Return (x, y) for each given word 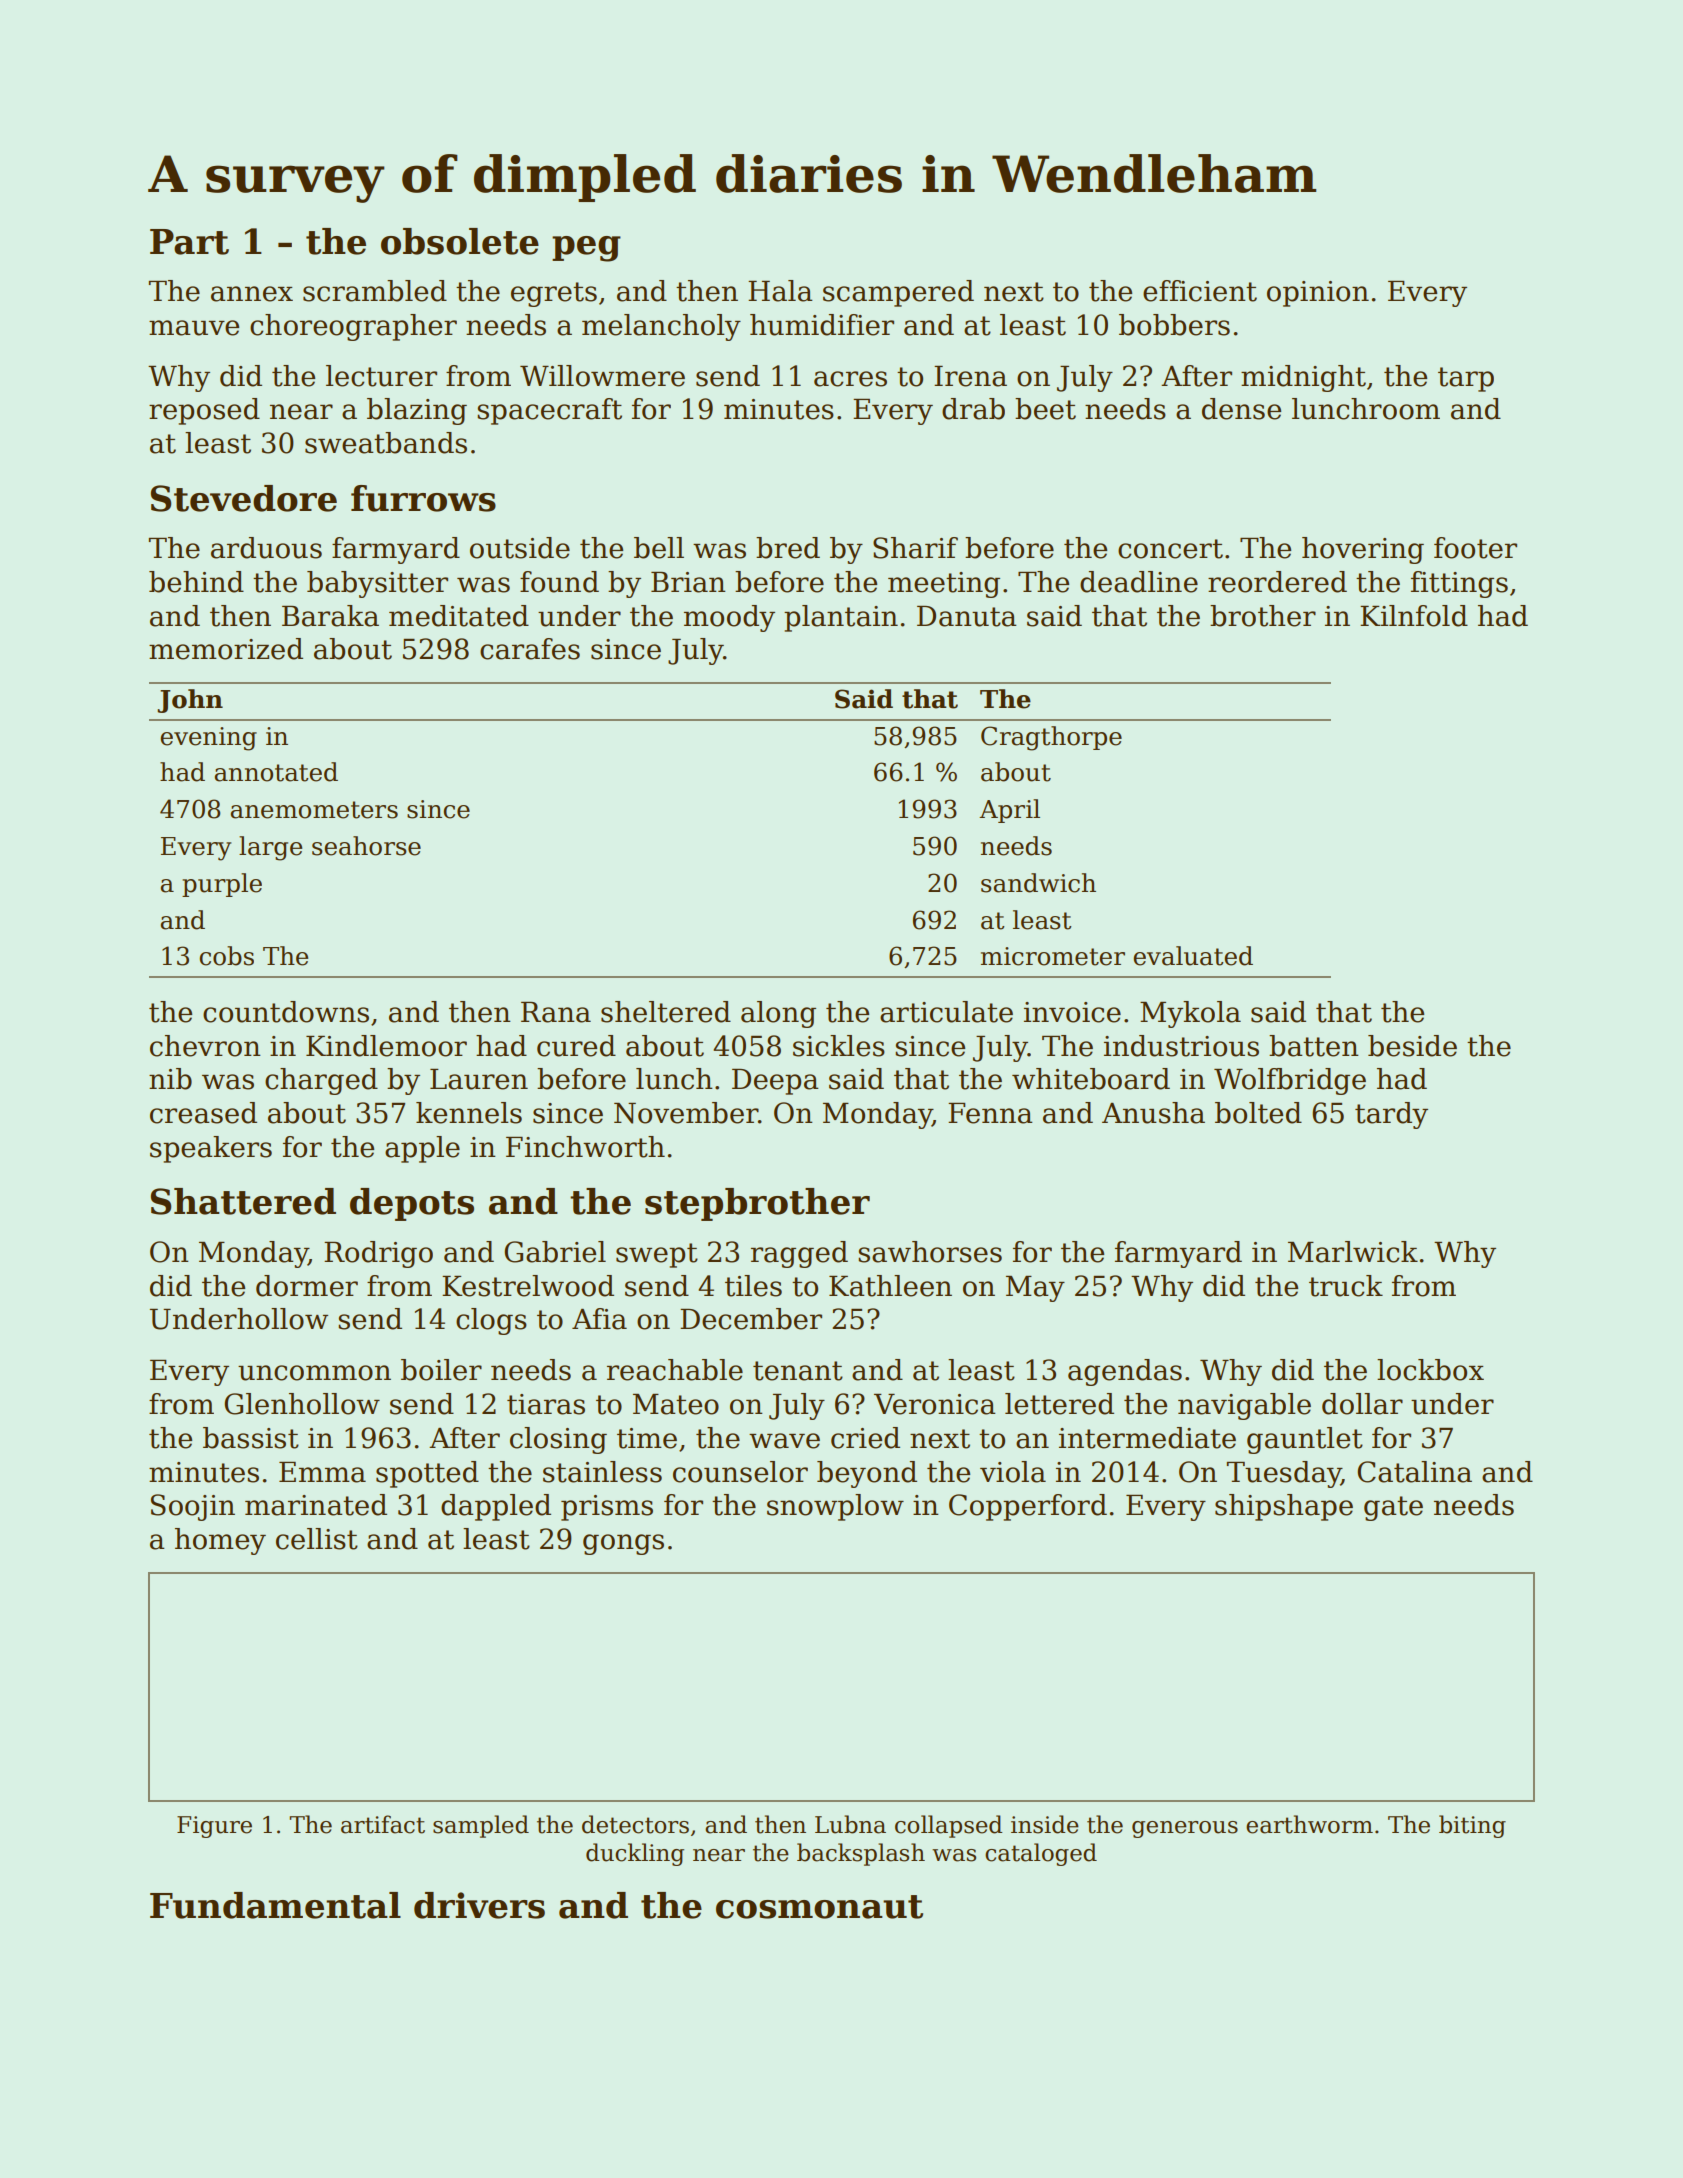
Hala (780, 291)
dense (1241, 409)
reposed (204, 411)
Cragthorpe (1051, 738)
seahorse (366, 846)
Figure (214, 1827)
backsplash (861, 1854)
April (1009, 811)
